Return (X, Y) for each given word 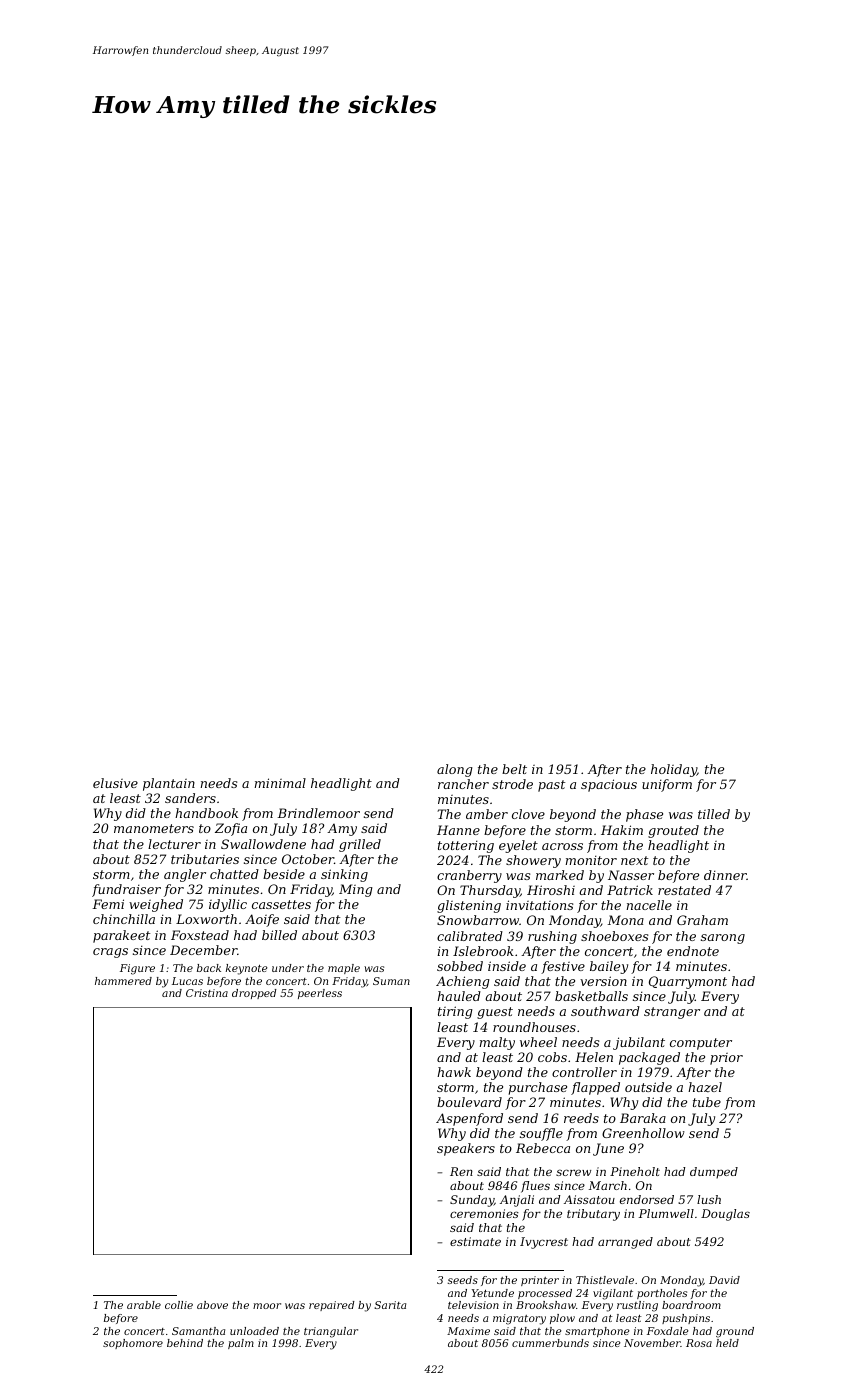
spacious (609, 785)
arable (144, 1305)
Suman (391, 981)
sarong (723, 939)
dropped (254, 994)
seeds (463, 1280)
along (455, 770)
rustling (637, 1306)
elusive (115, 783)
